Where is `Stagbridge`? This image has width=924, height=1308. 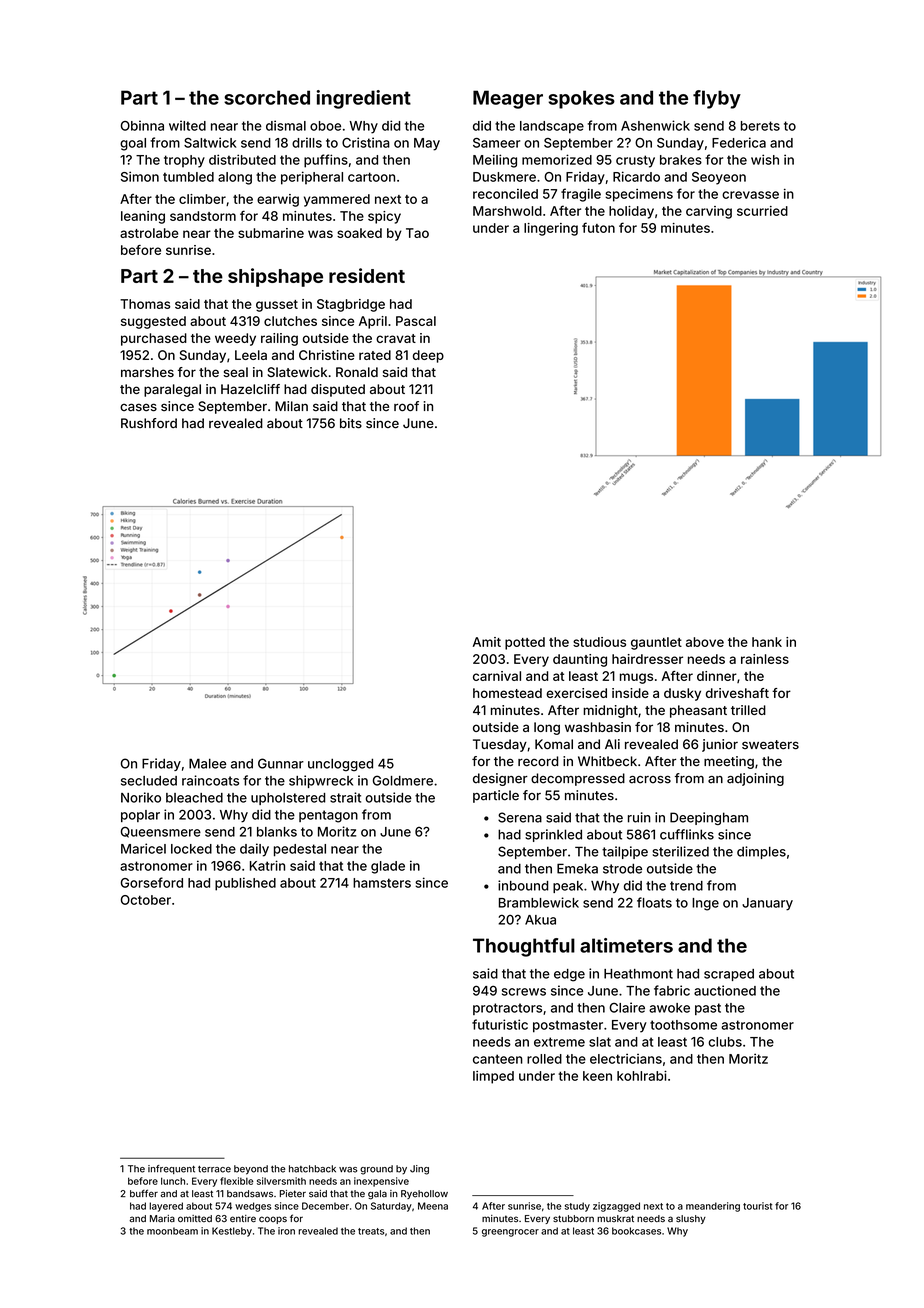 Stagbridge is located at coordinates (351, 305).
